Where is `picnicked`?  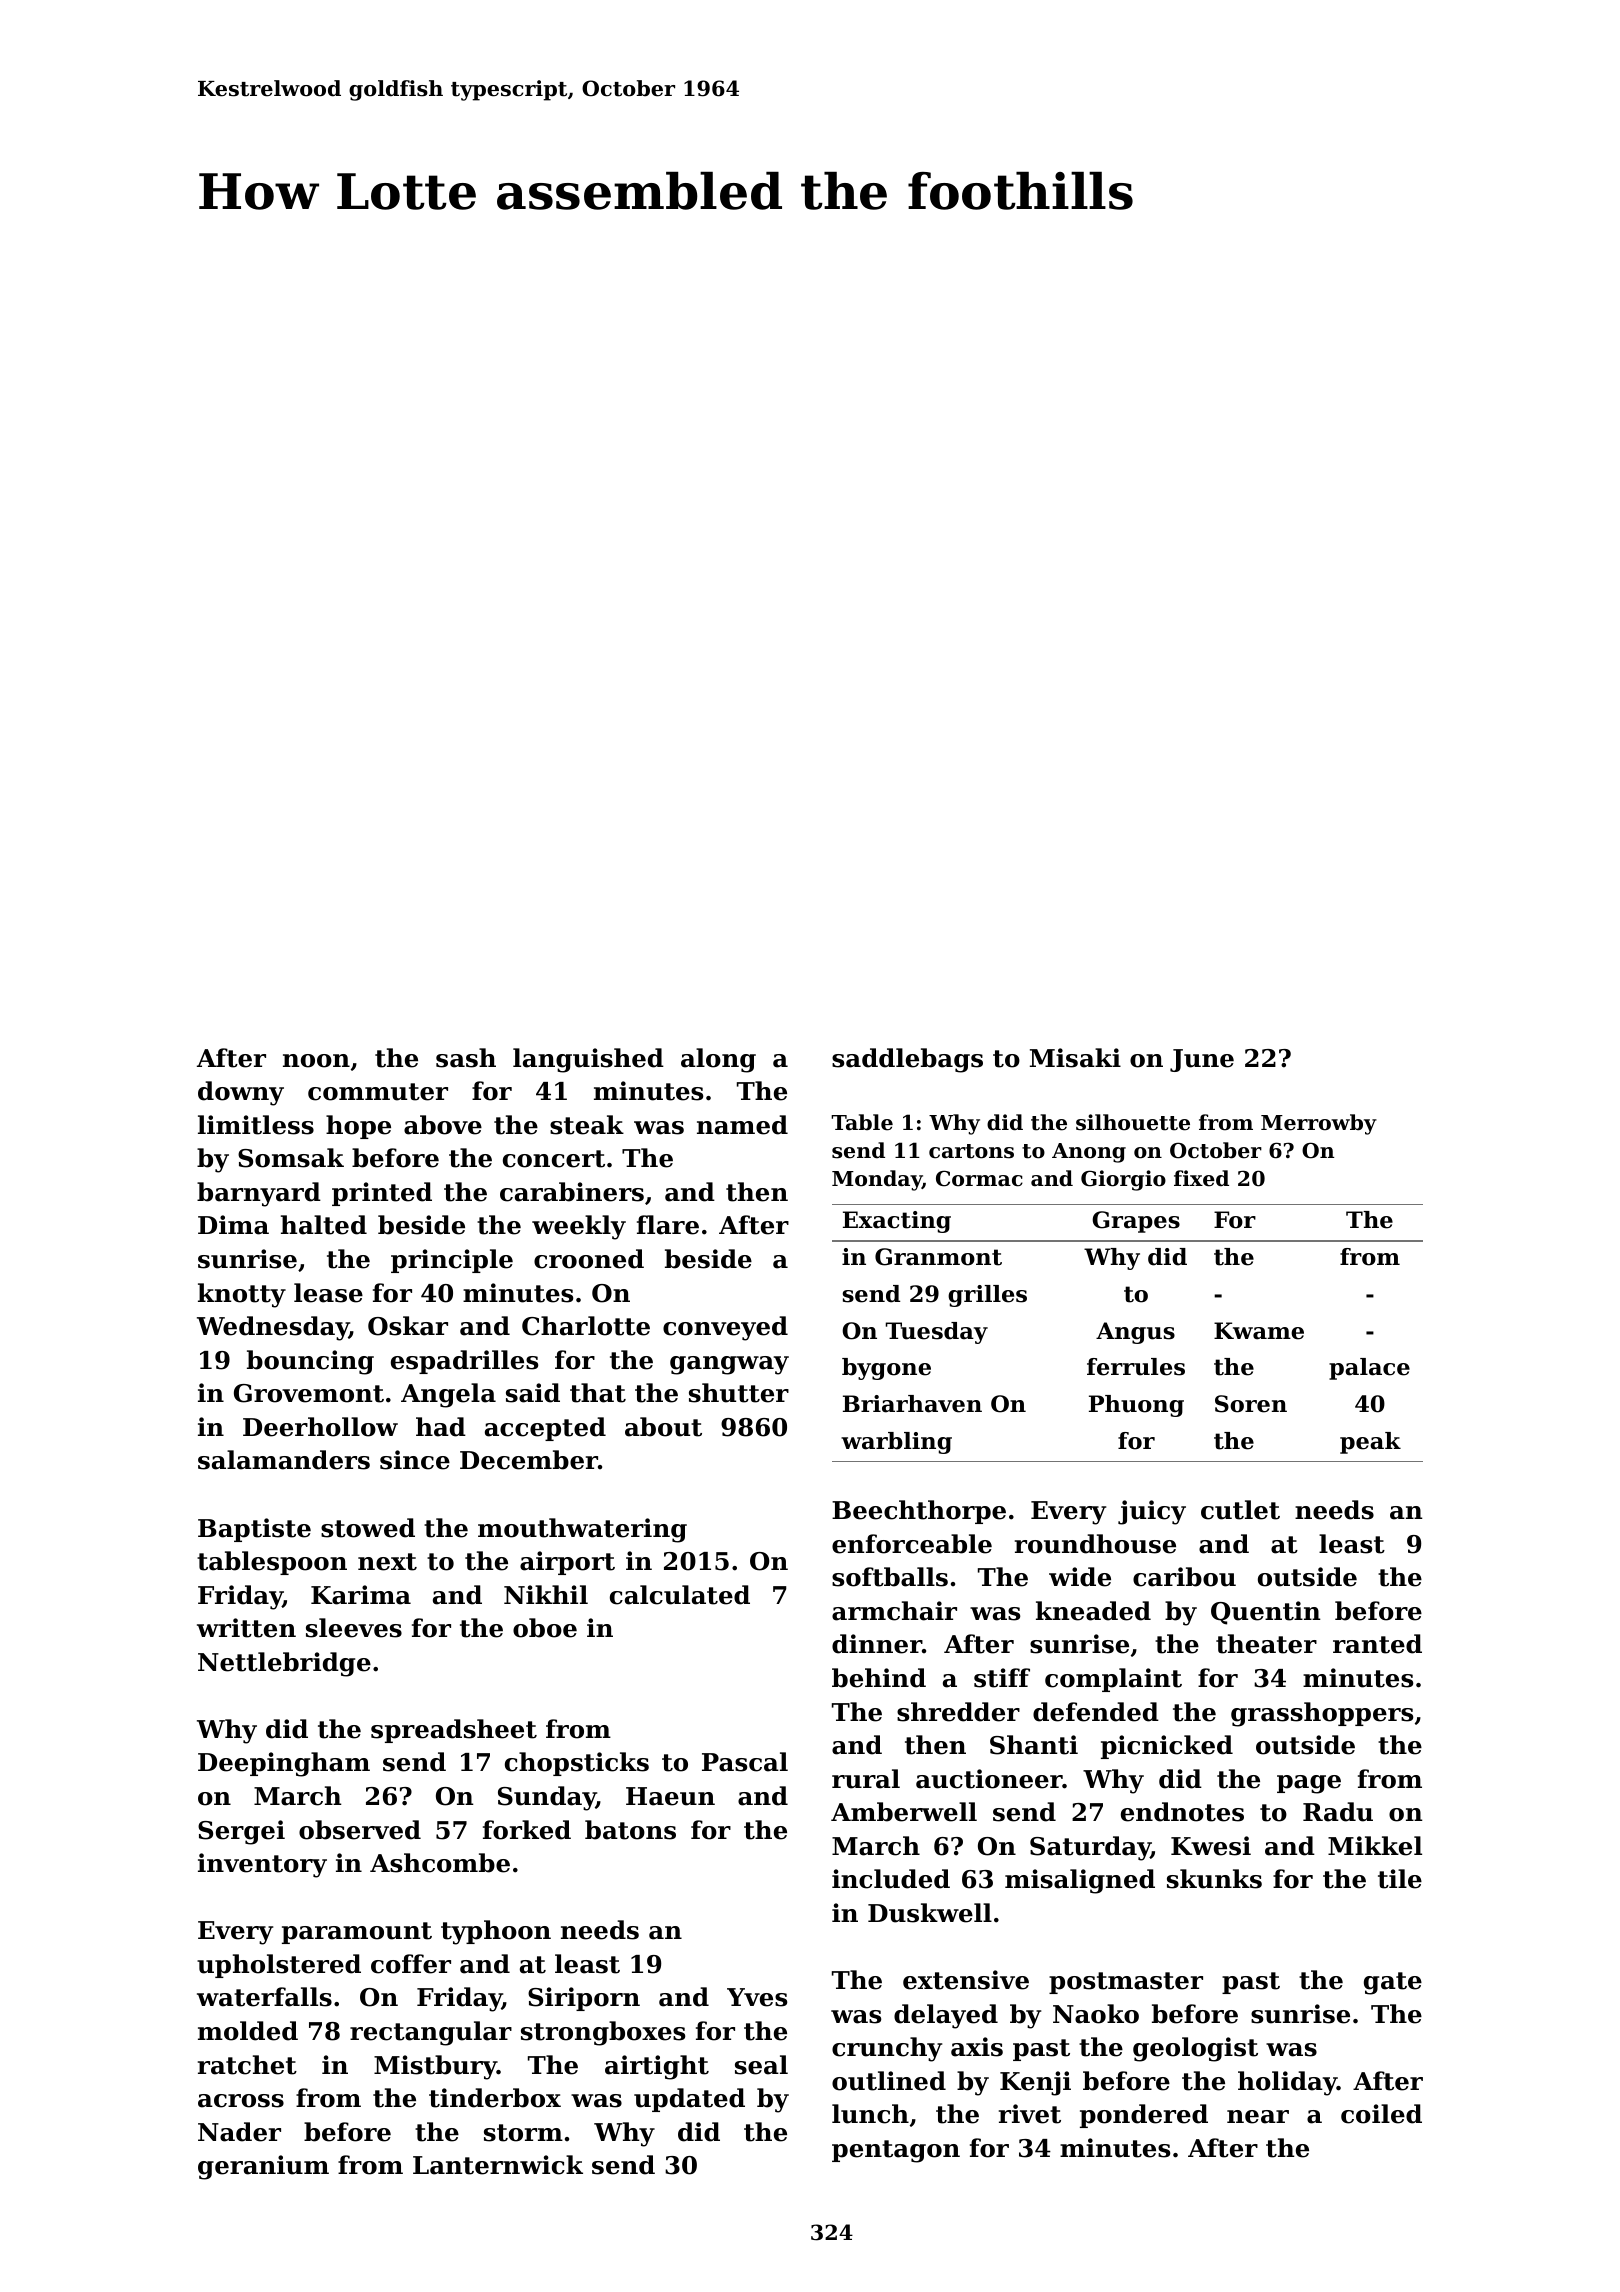 picnicked is located at coordinates (1167, 1747).
